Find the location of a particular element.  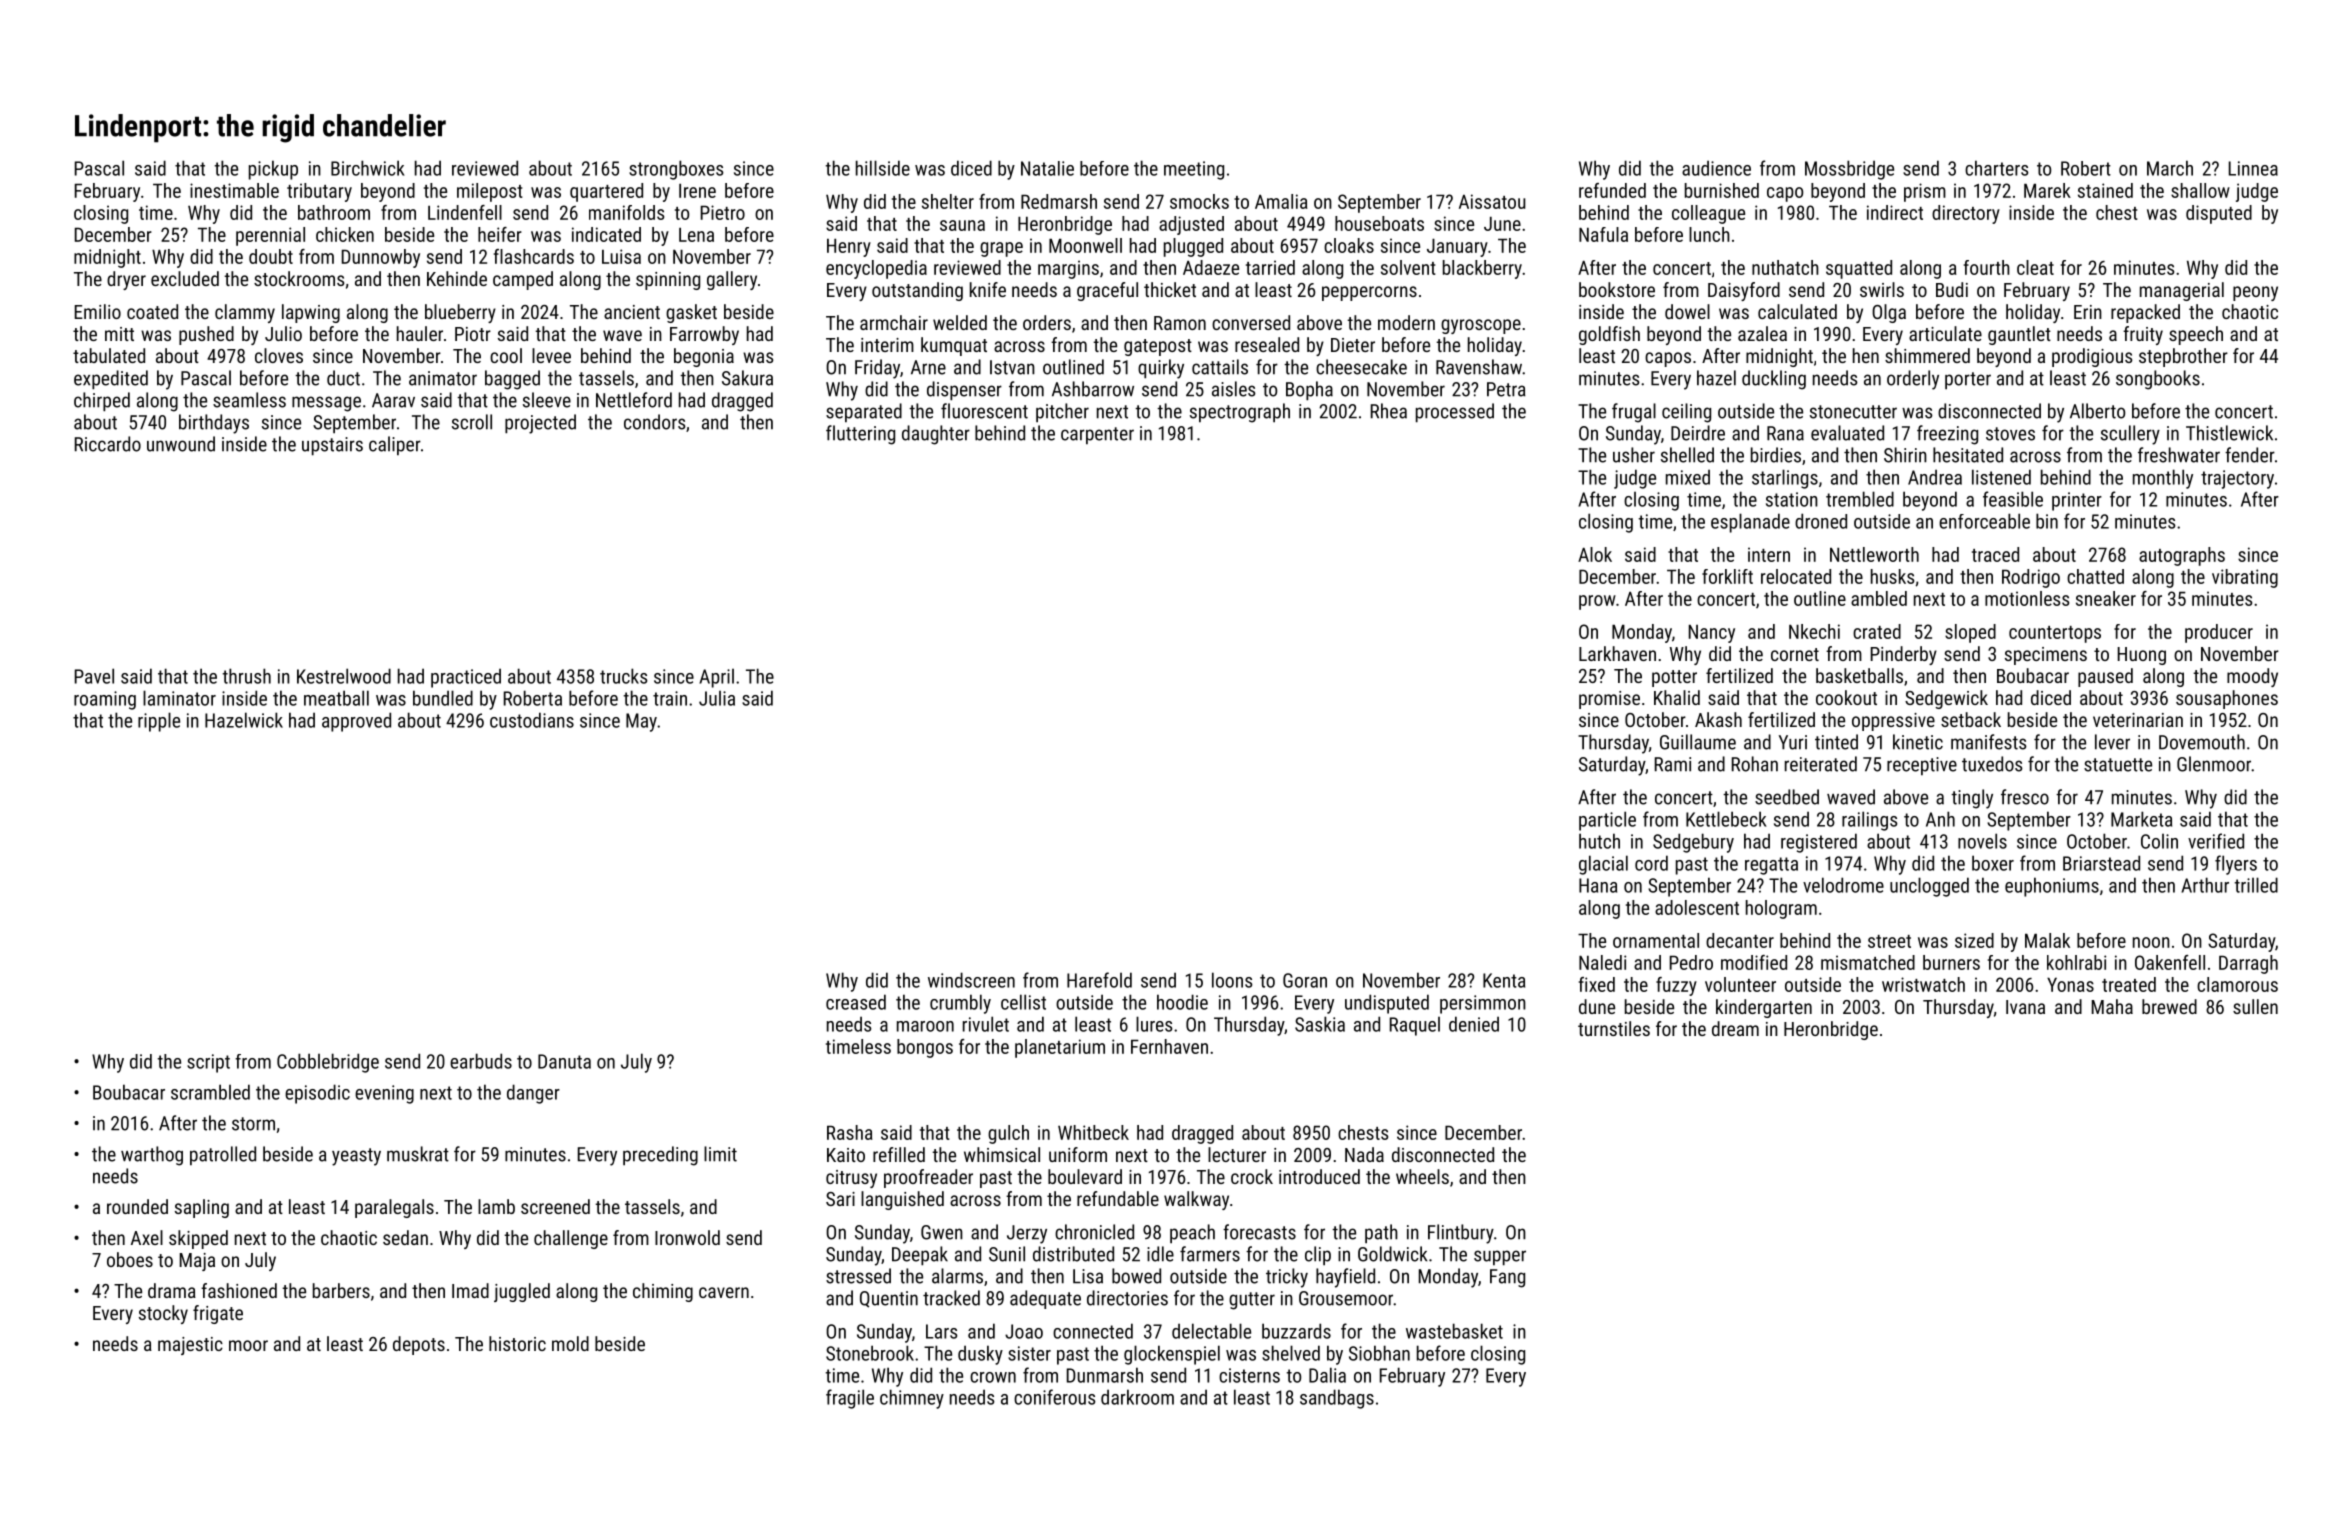

Natalie is located at coordinates (1047, 168).
